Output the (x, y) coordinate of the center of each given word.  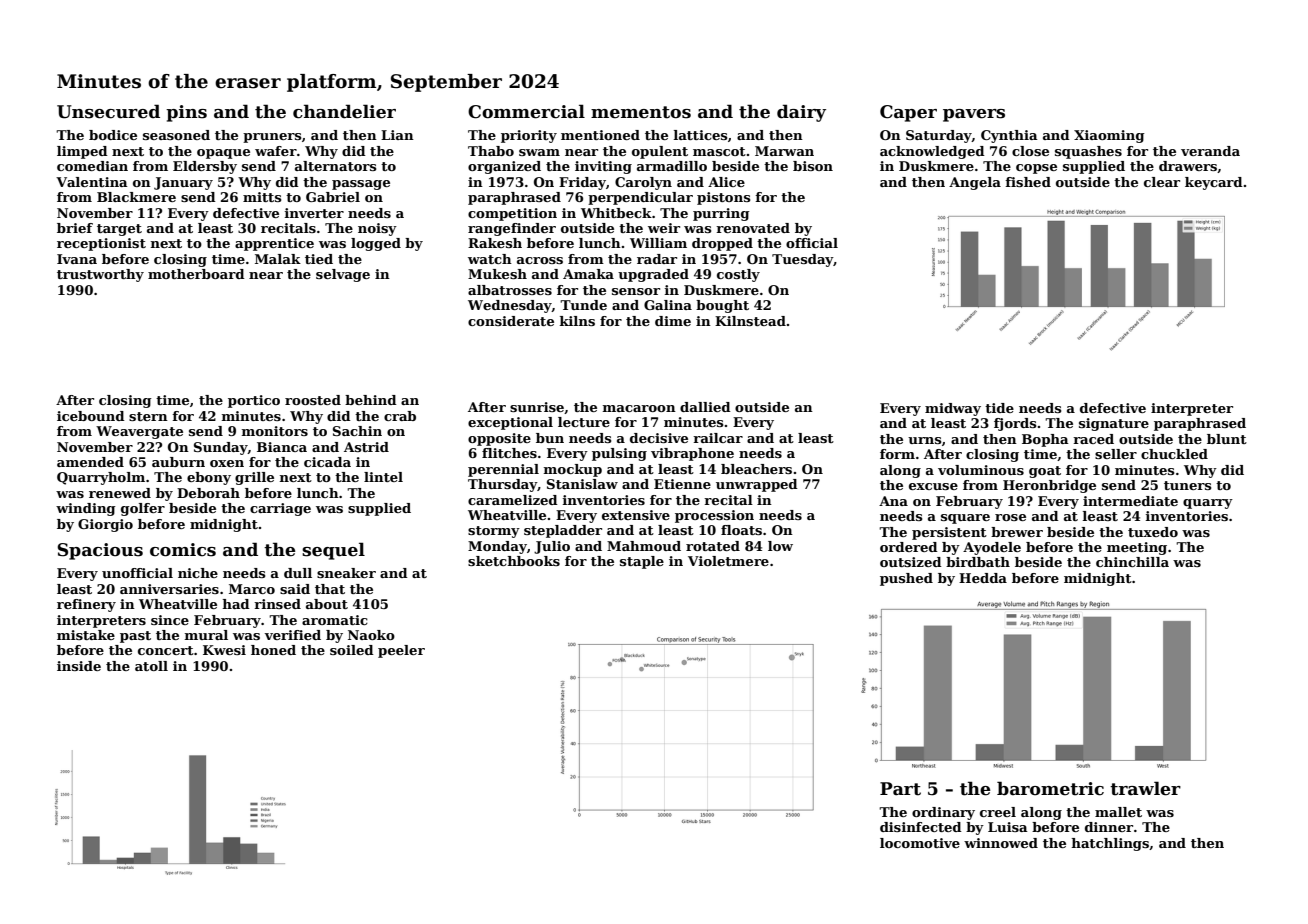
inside (79, 666)
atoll (151, 666)
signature (1114, 424)
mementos (641, 112)
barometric (1050, 788)
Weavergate (139, 432)
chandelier (344, 111)
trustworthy (100, 275)
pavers (974, 115)
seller (1116, 454)
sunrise (537, 407)
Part (900, 789)
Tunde (583, 305)
